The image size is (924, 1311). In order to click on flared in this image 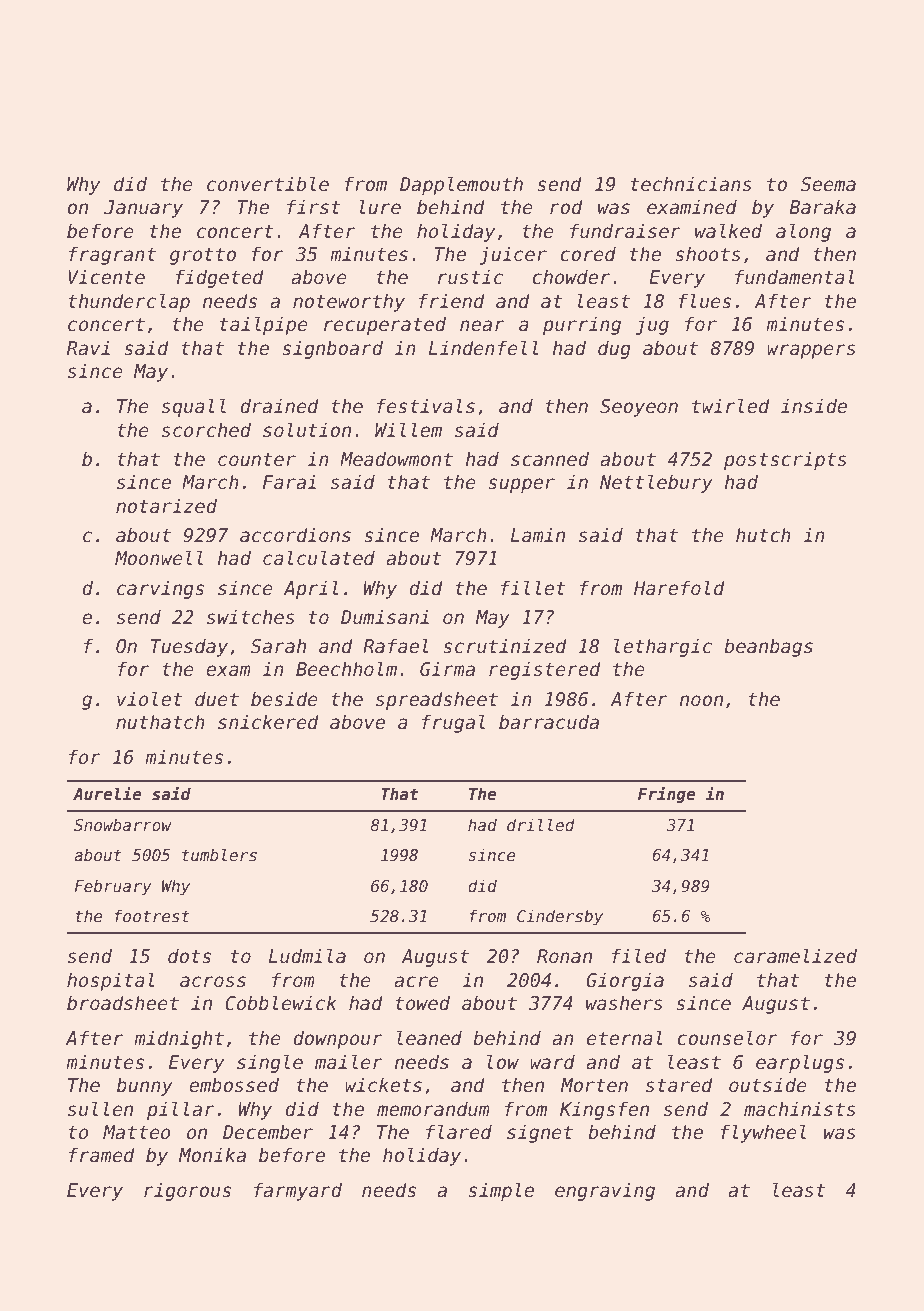, I will do `click(459, 1132)`.
